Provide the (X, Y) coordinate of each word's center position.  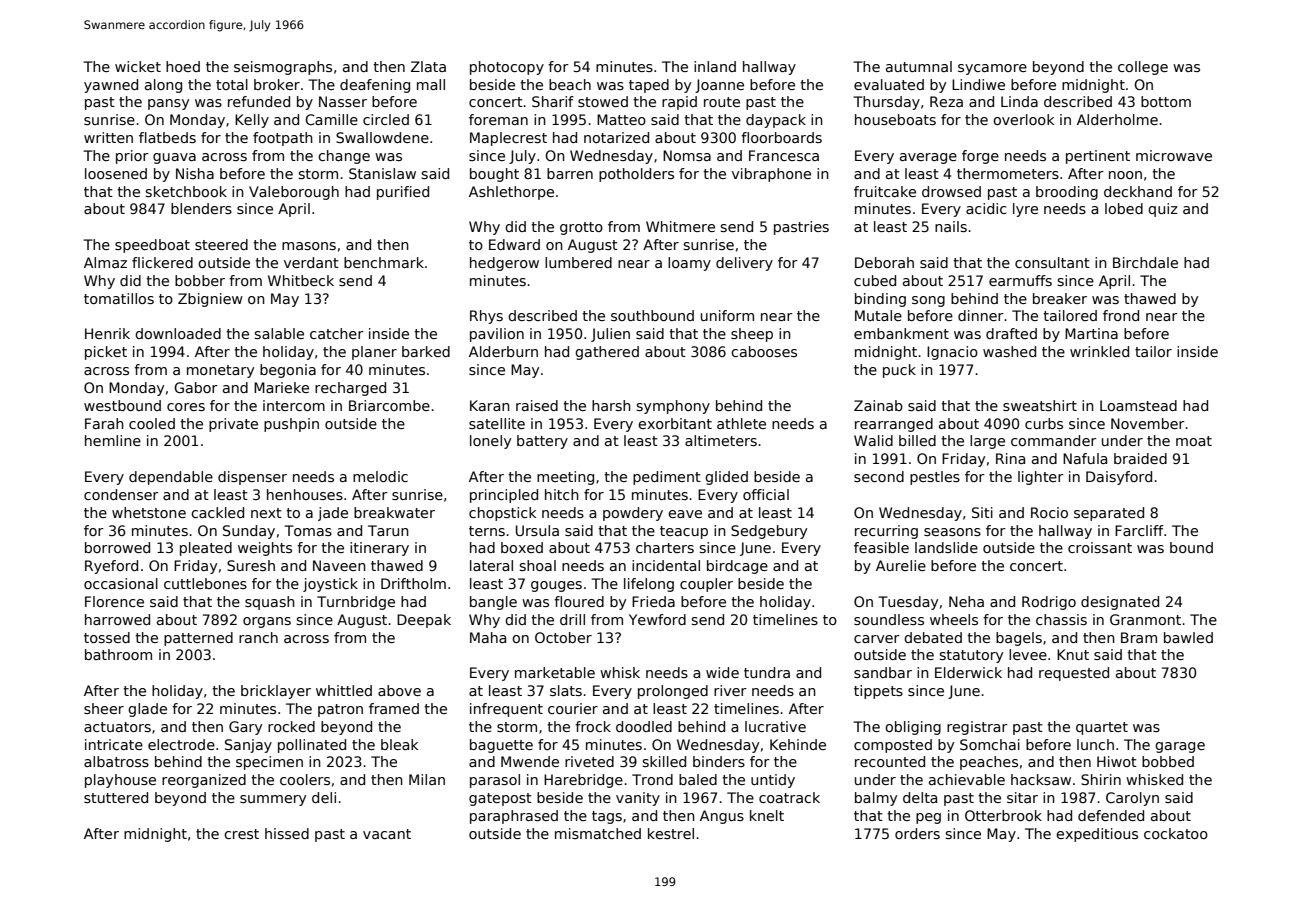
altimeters (721, 440)
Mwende (530, 761)
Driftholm (413, 583)
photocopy (507, 68)
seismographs (283, 68)
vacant (387, 834)
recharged (350, 389)
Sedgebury (769, 532)
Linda (1019, 101)
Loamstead (1138, 405)
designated (1120, 603)
